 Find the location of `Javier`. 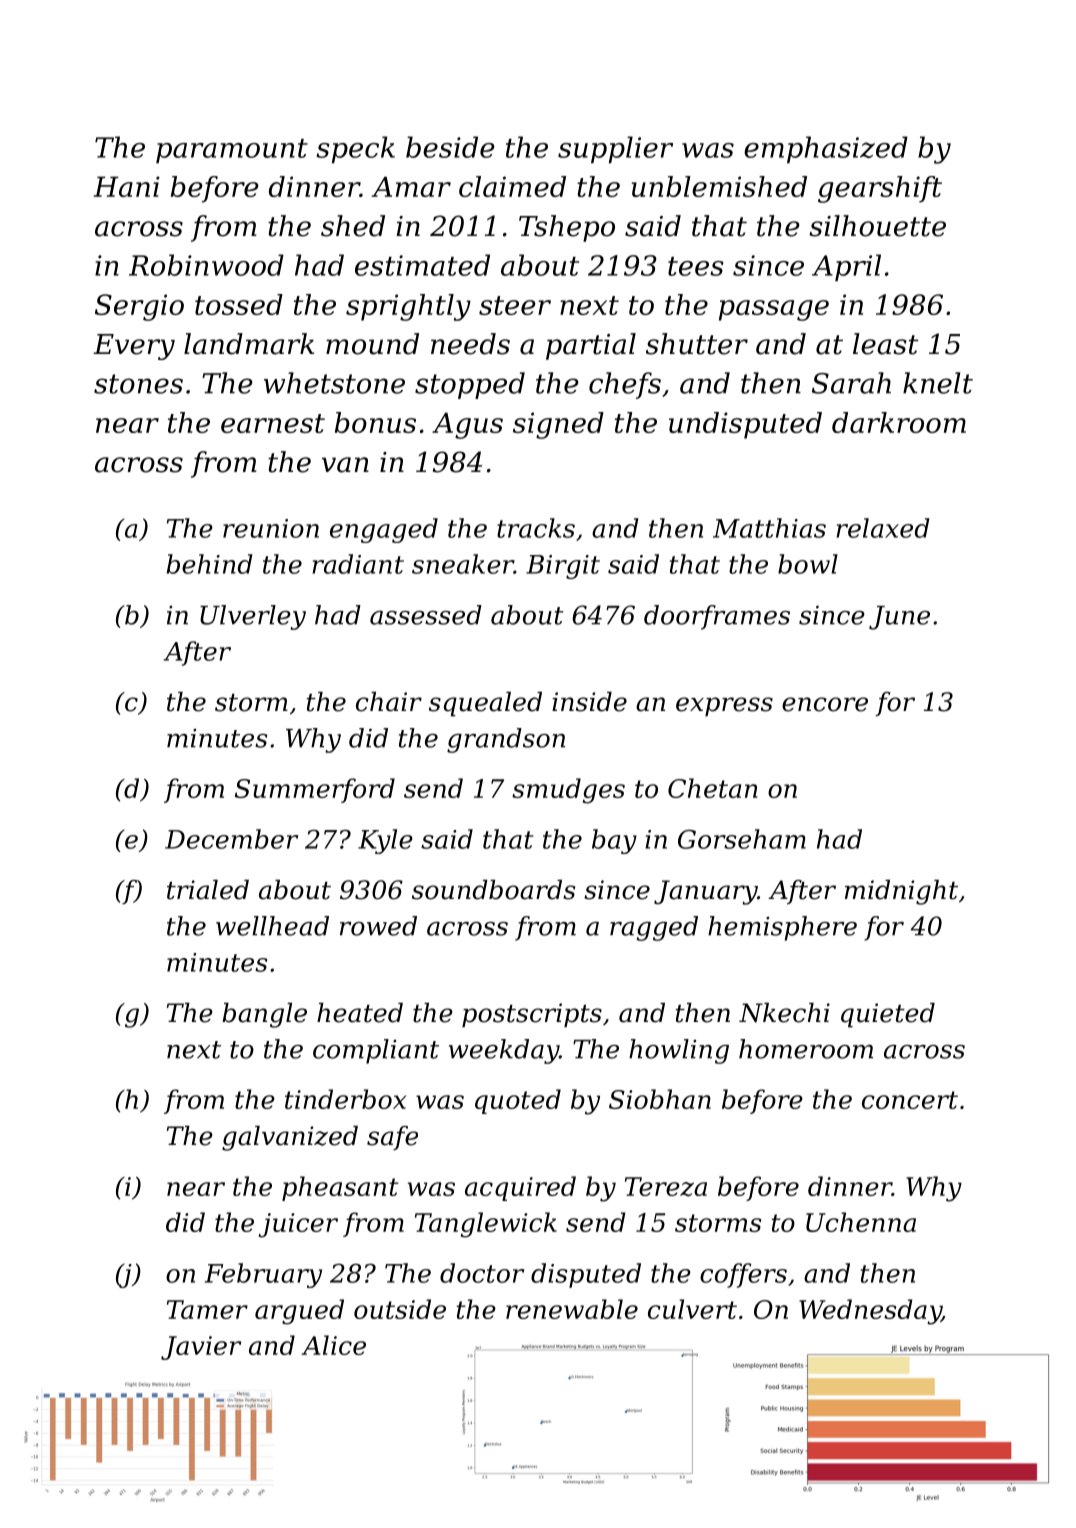

Javier is located at coordinates (201, 1348).
